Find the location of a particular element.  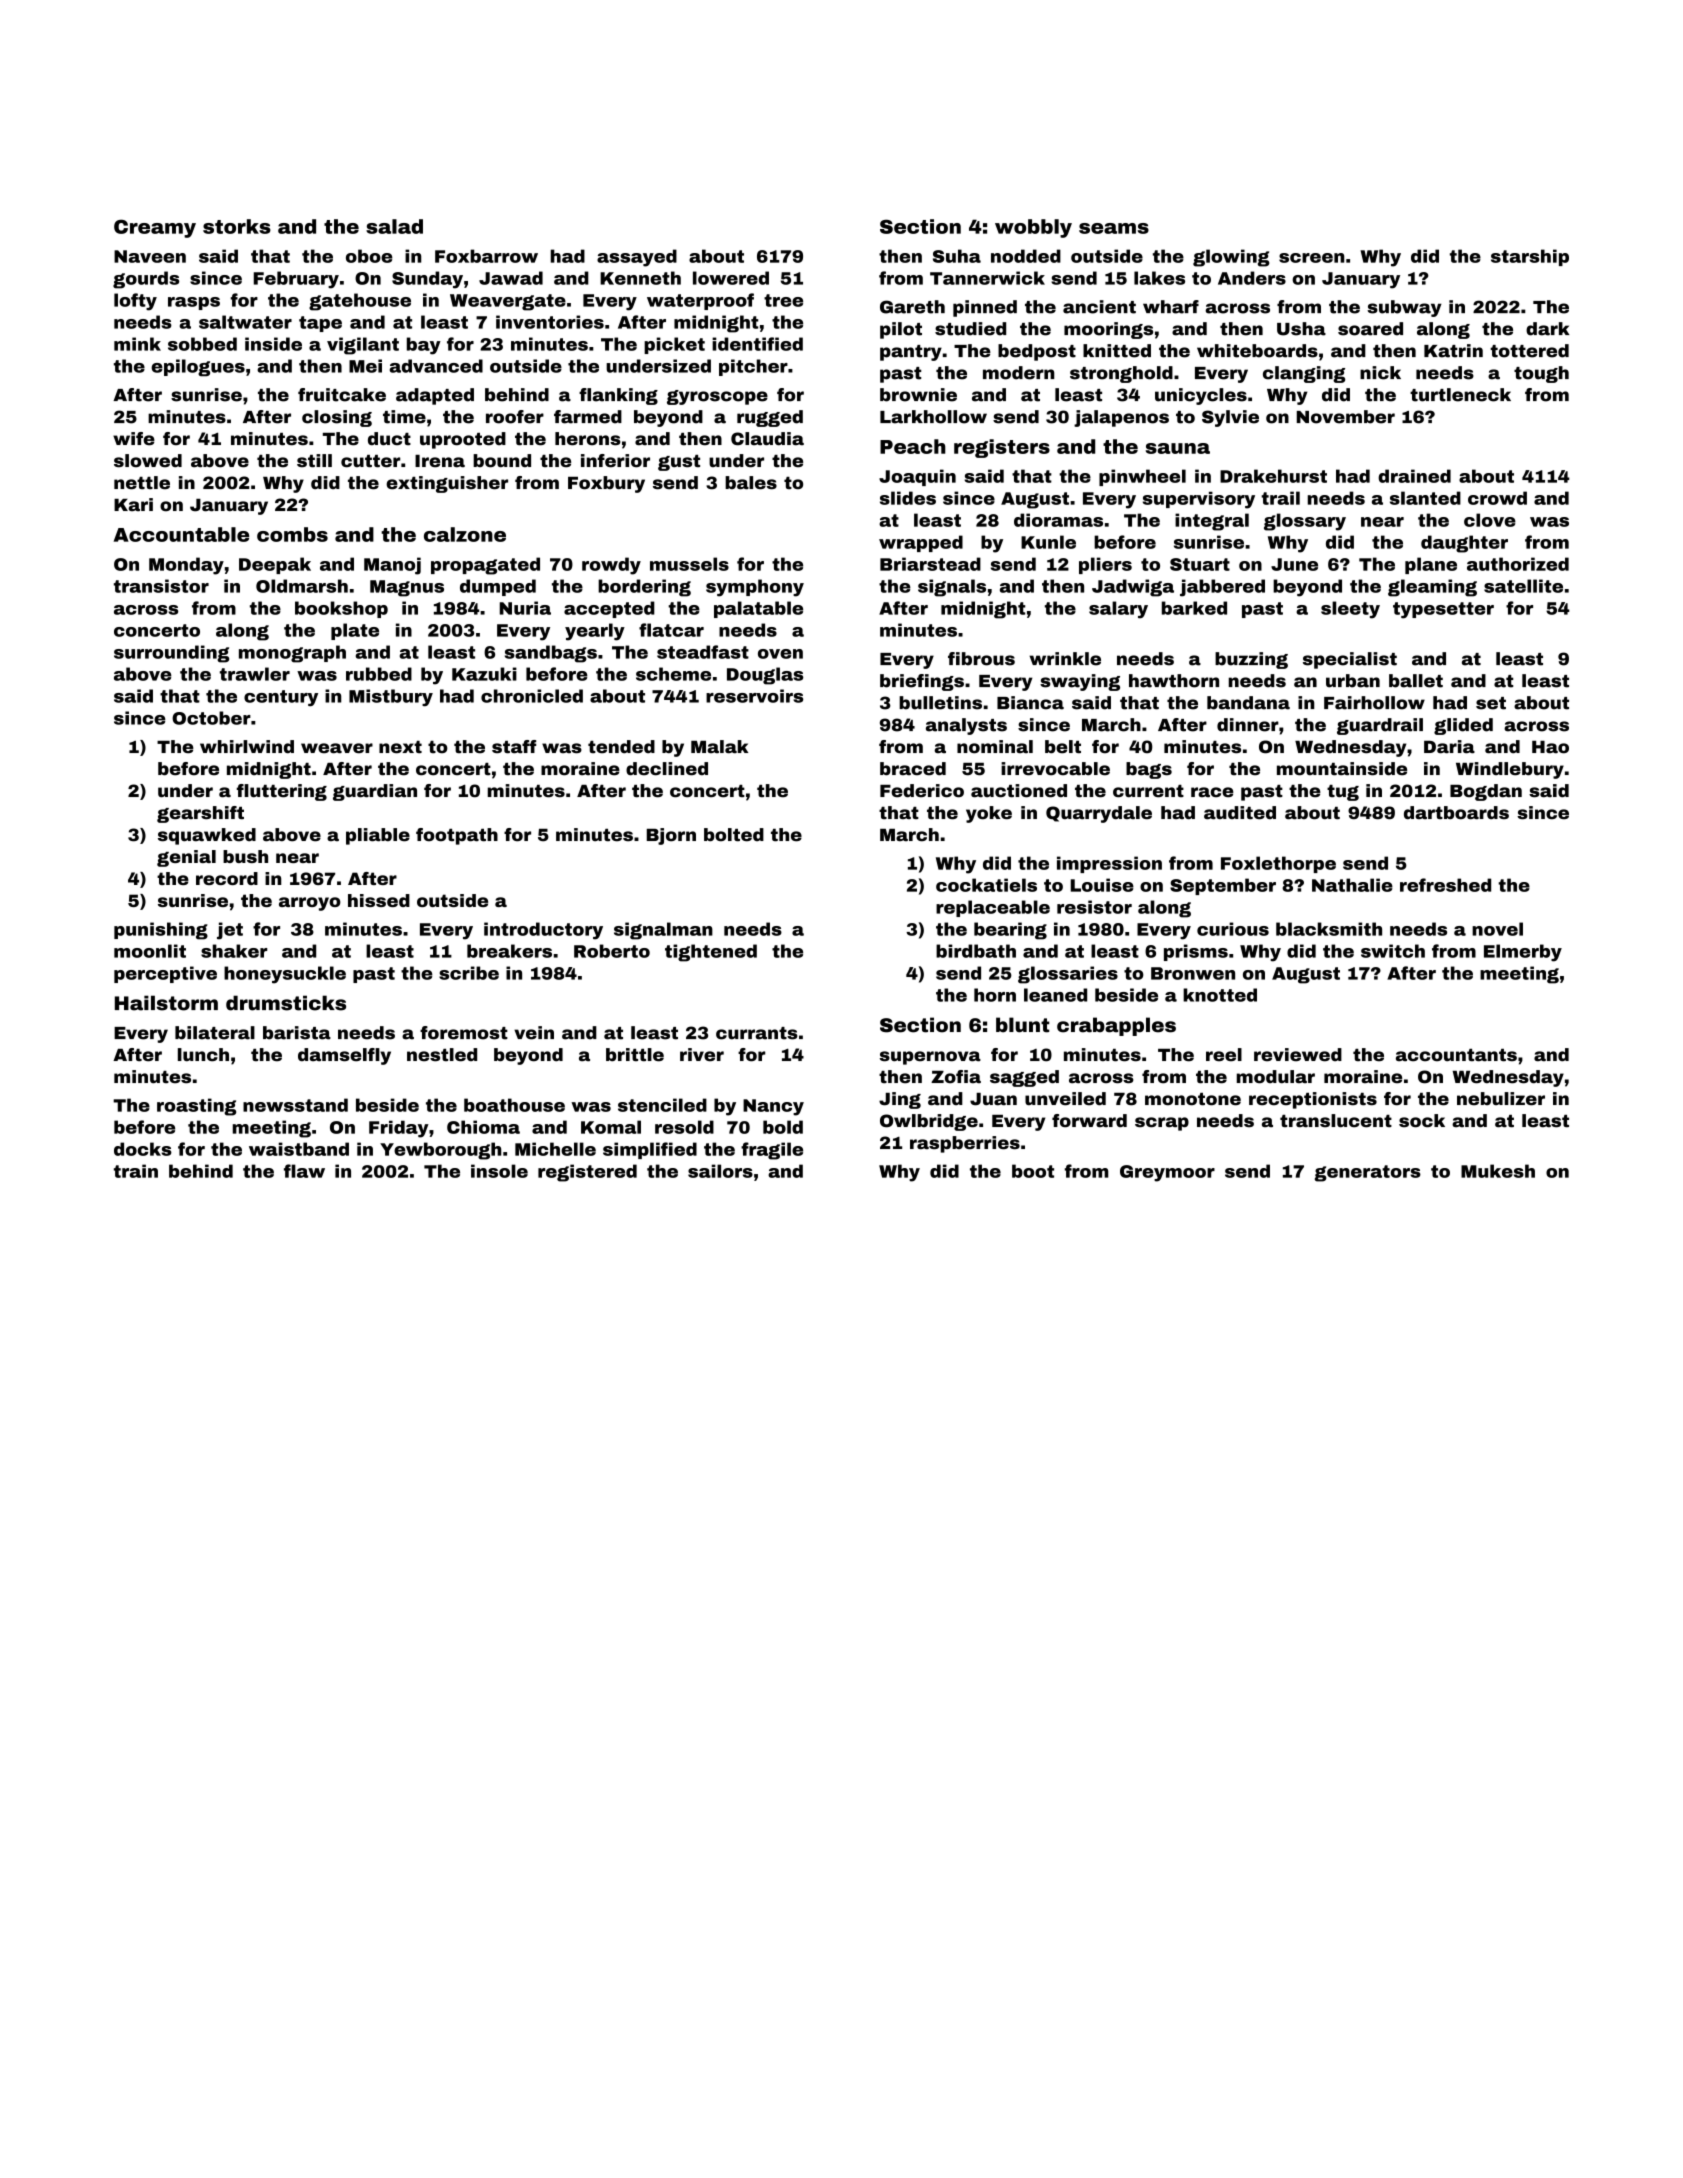

audited is located at coordinates (1240, 813).
